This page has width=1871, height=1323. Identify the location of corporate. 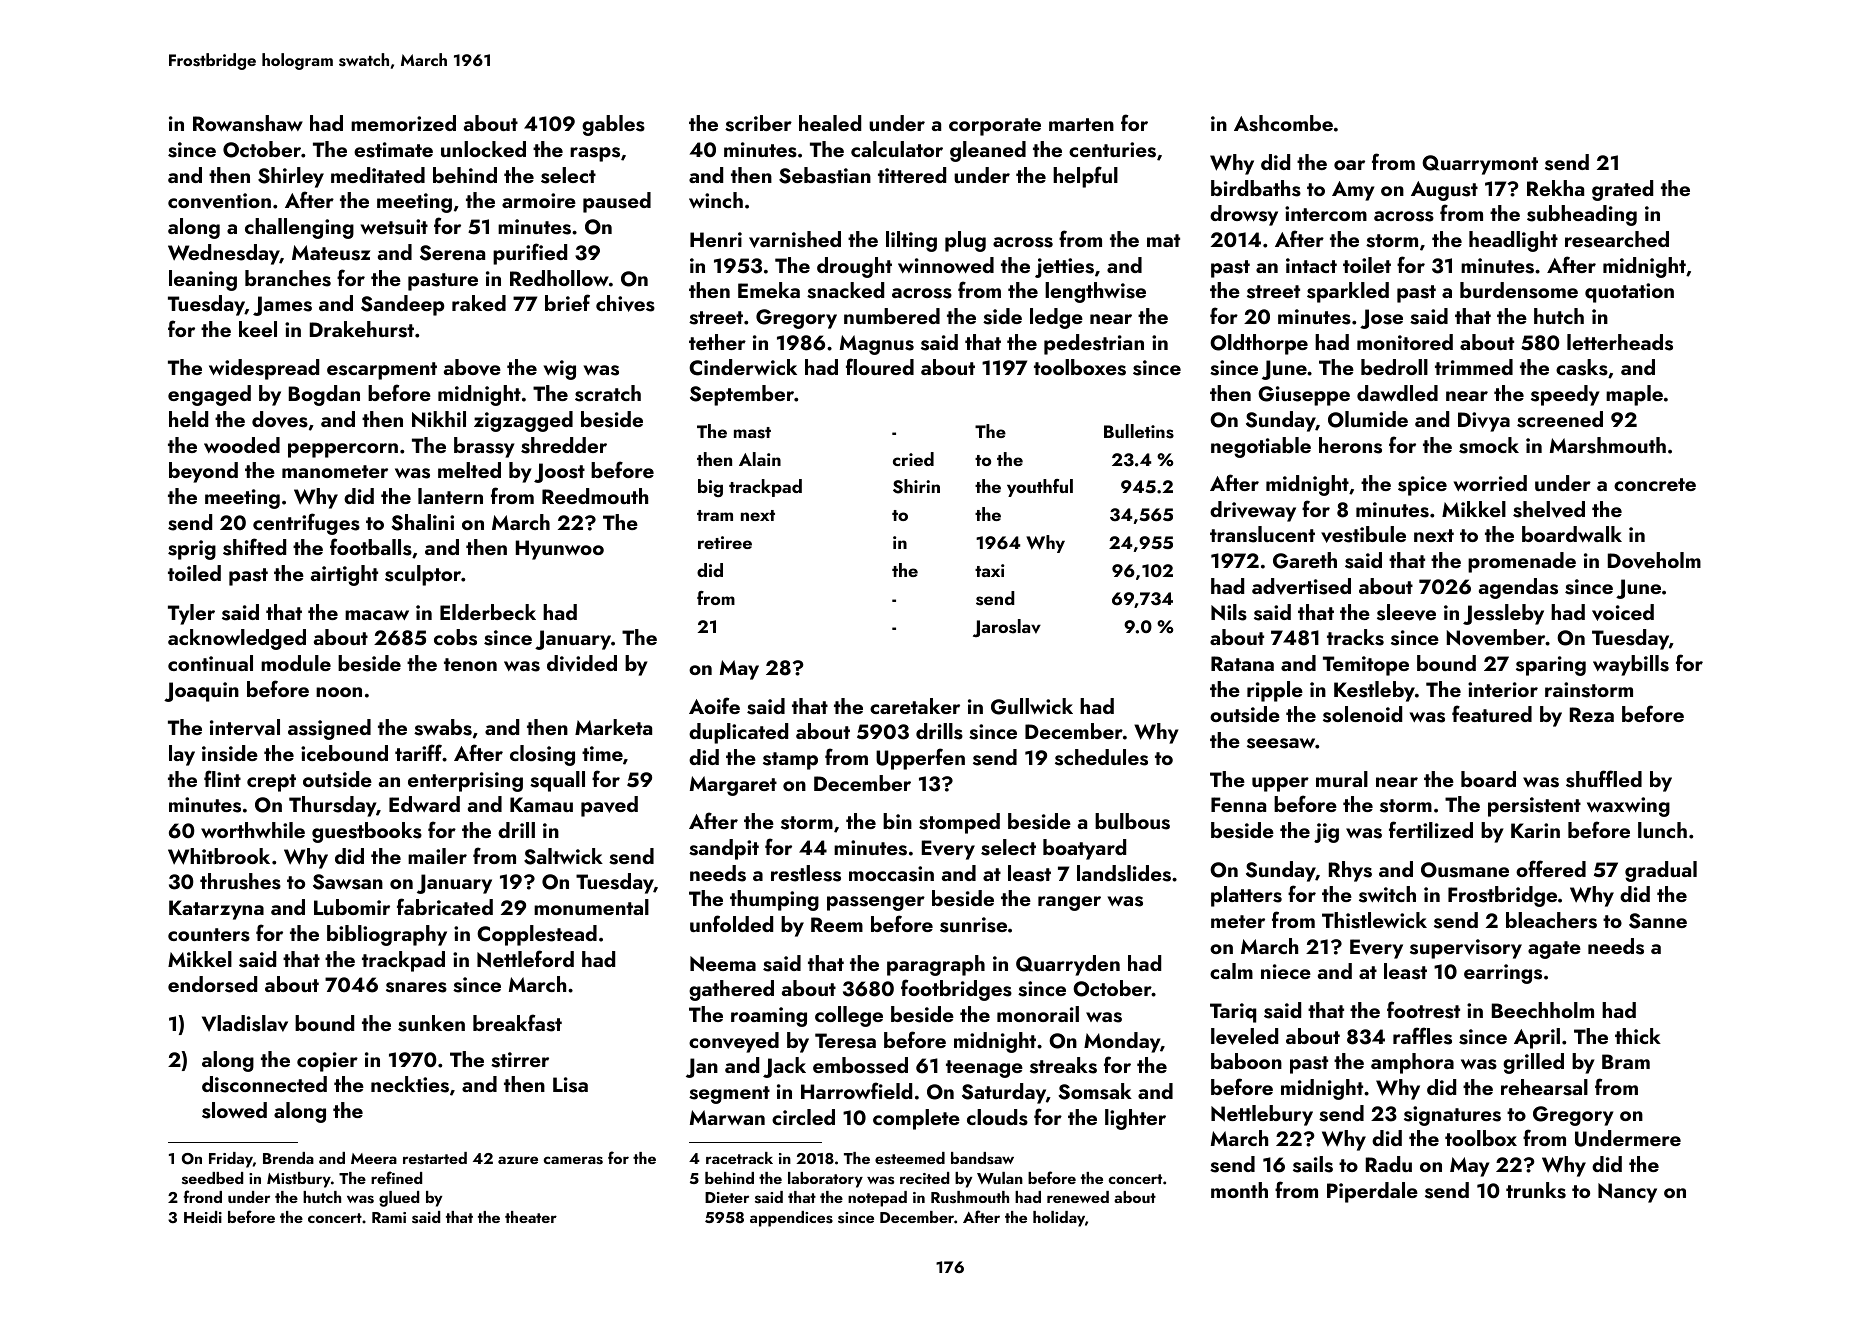
(995, 127).
